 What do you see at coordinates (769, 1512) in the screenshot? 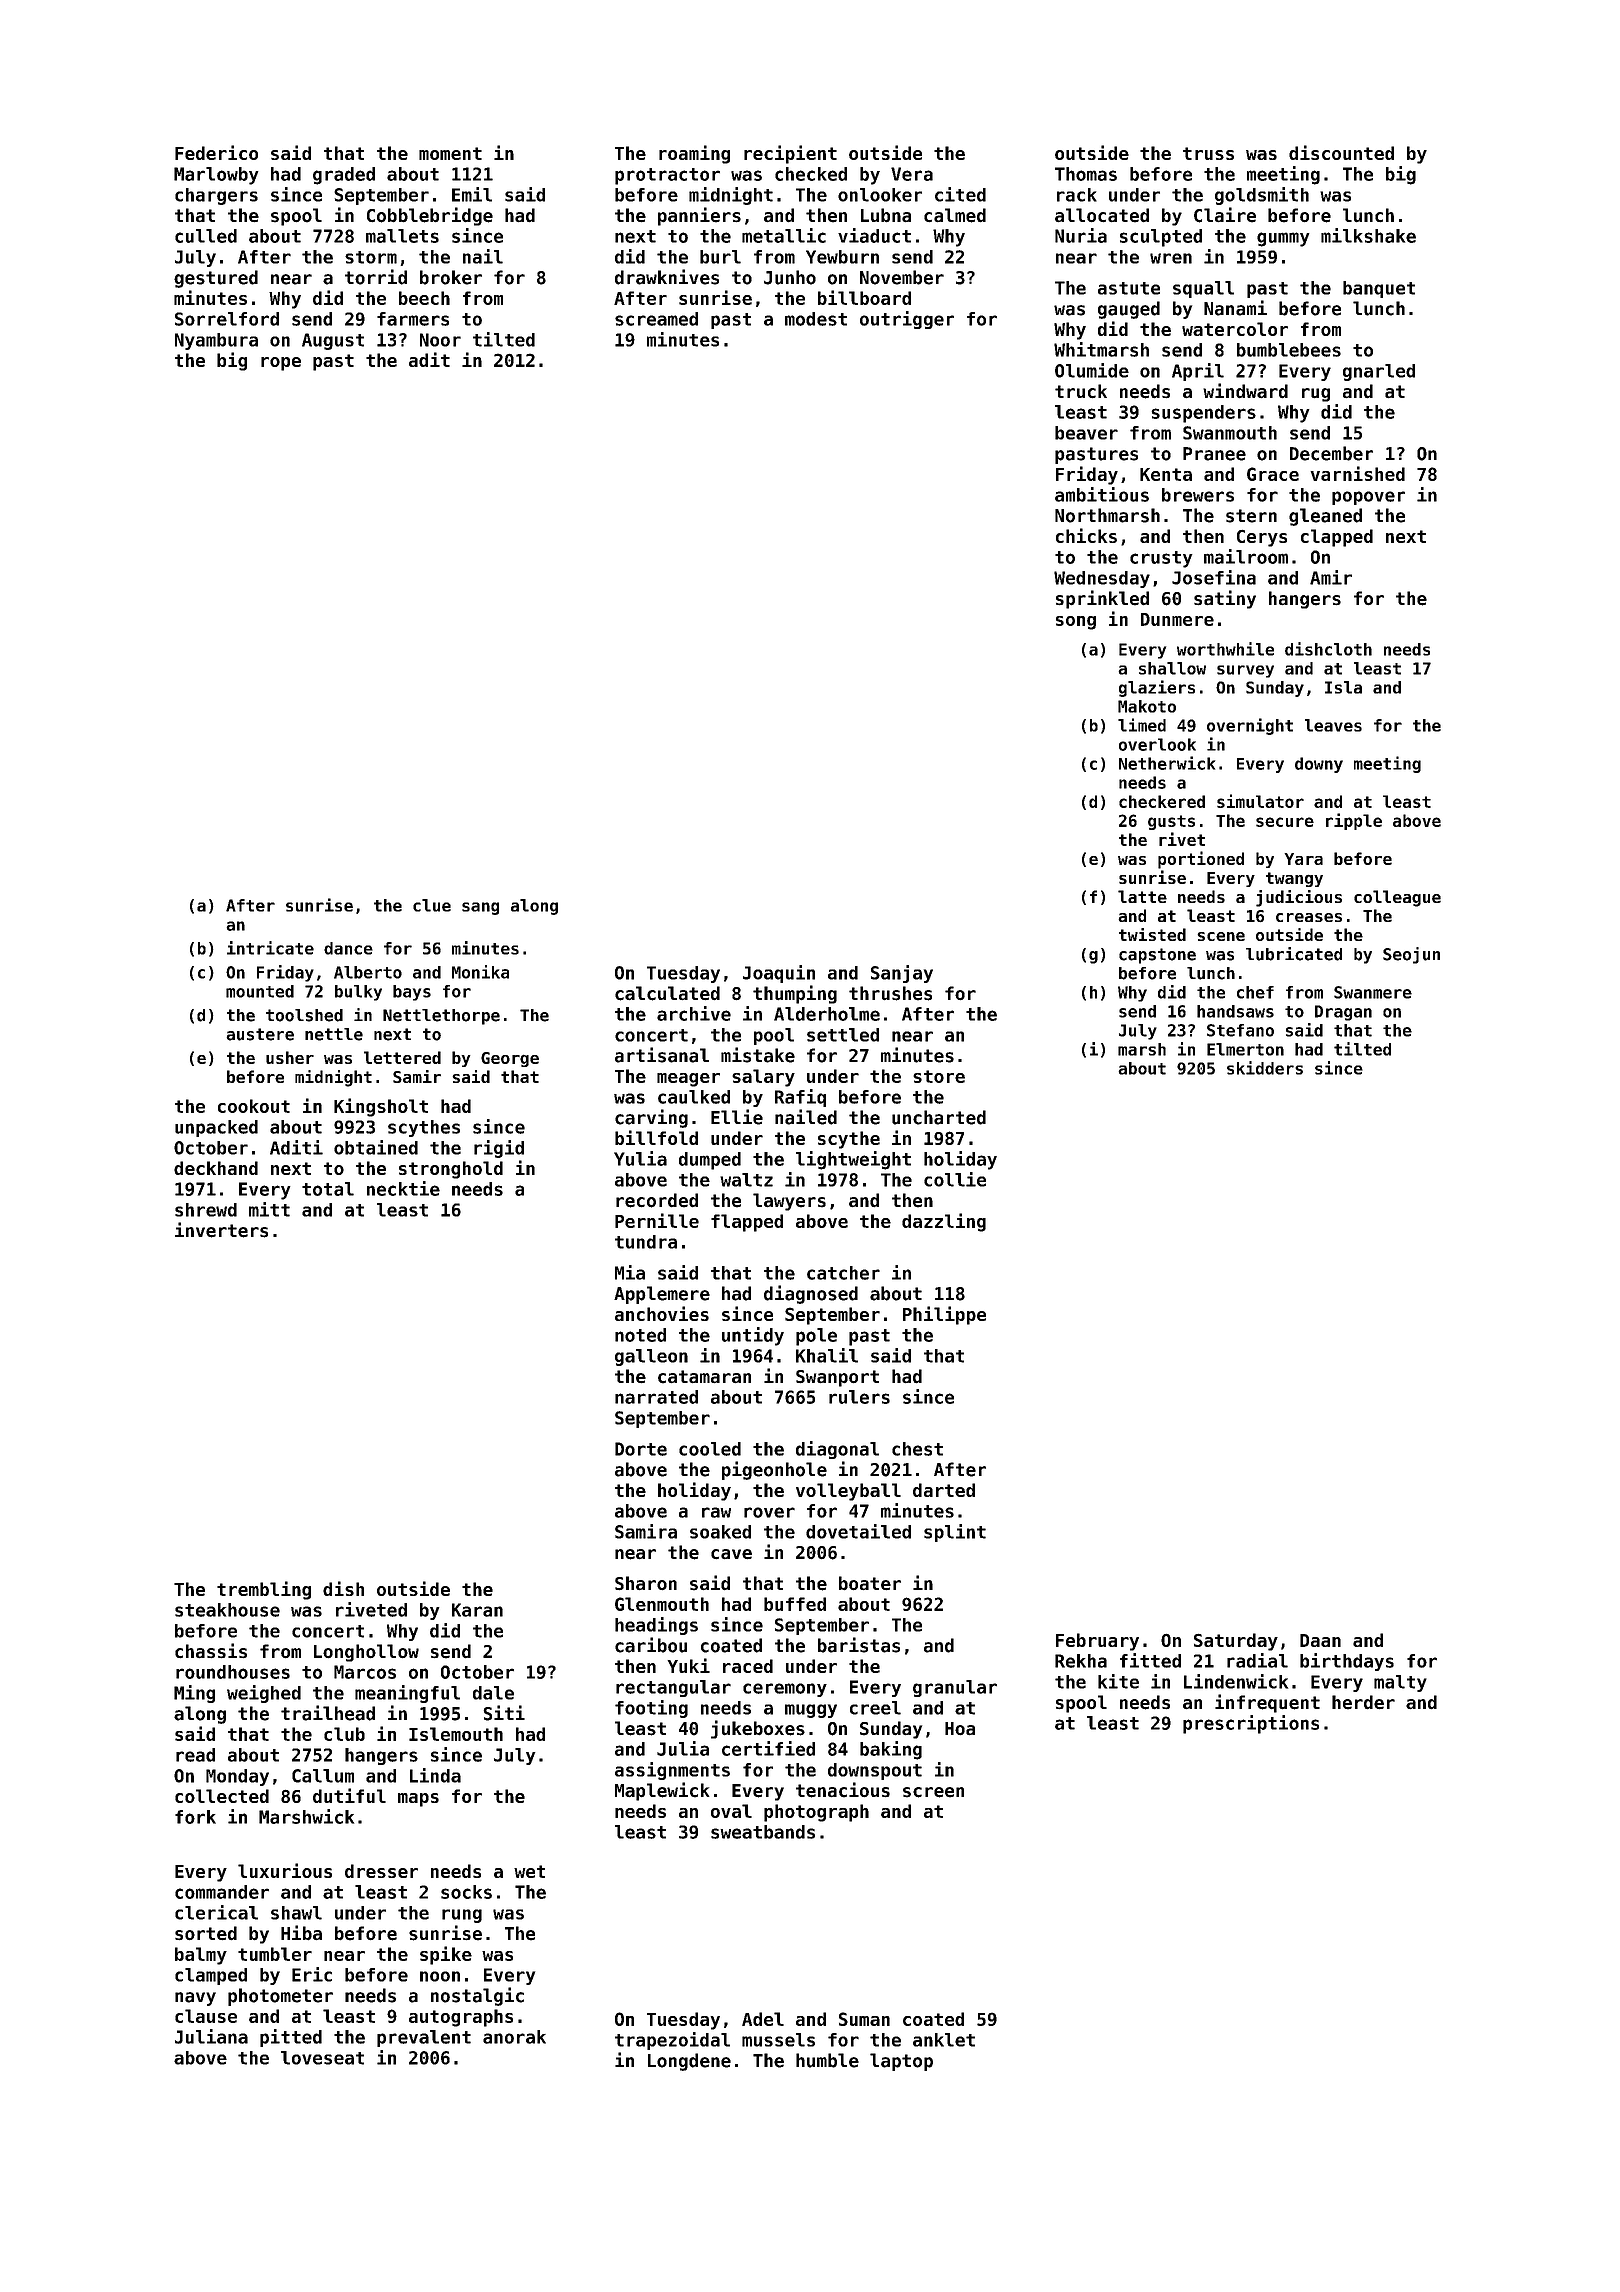
I see `rover` at bounding box center [769, 1512].
